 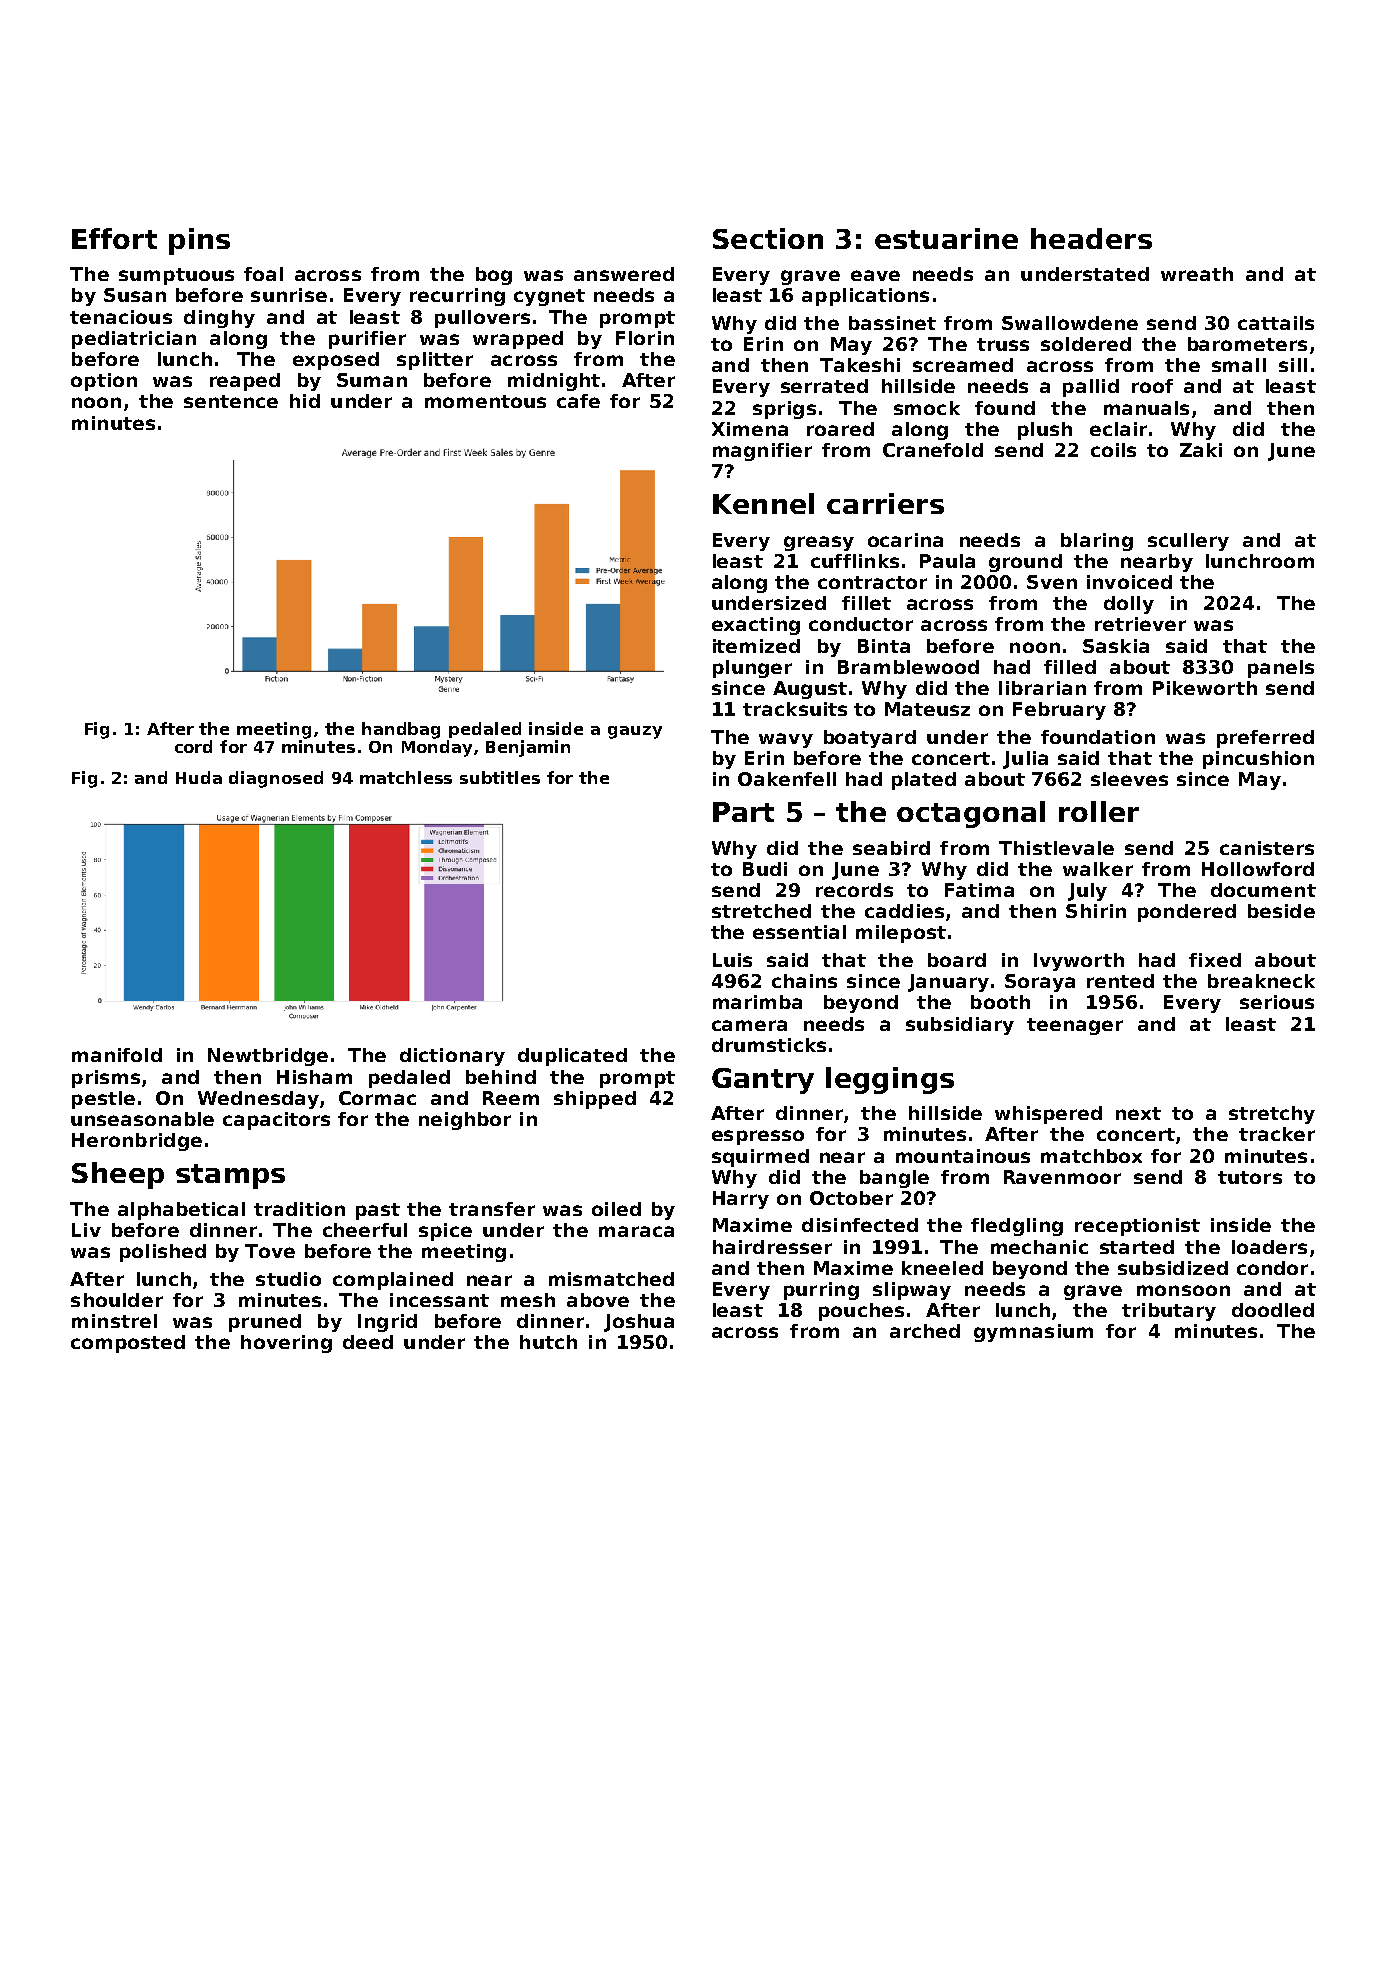 What do you see at coordinates (1201, 450) in the screenshot?
I see `Zaki` at bounding box center [1201, 450].
